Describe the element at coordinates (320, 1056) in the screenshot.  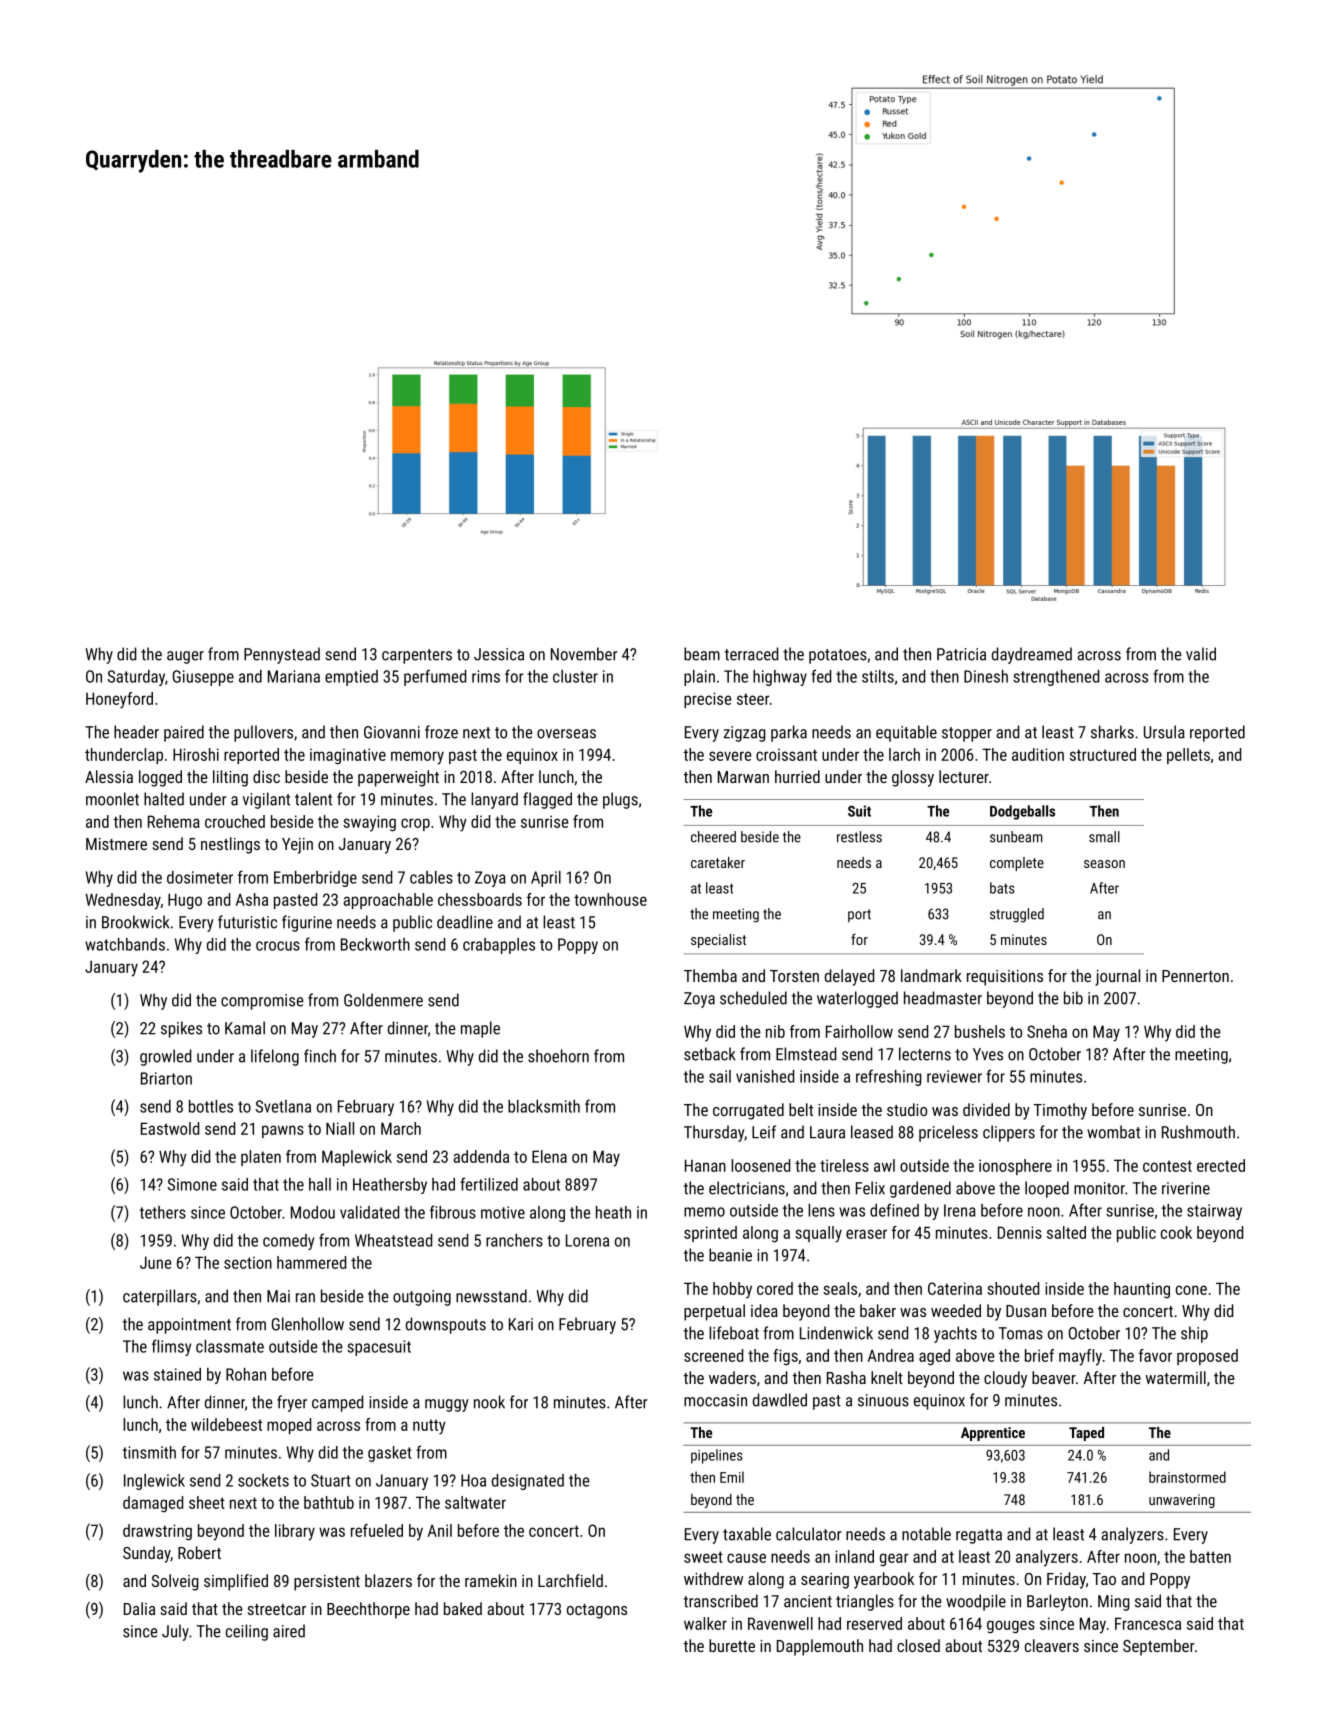
I see `finch` at that location.
